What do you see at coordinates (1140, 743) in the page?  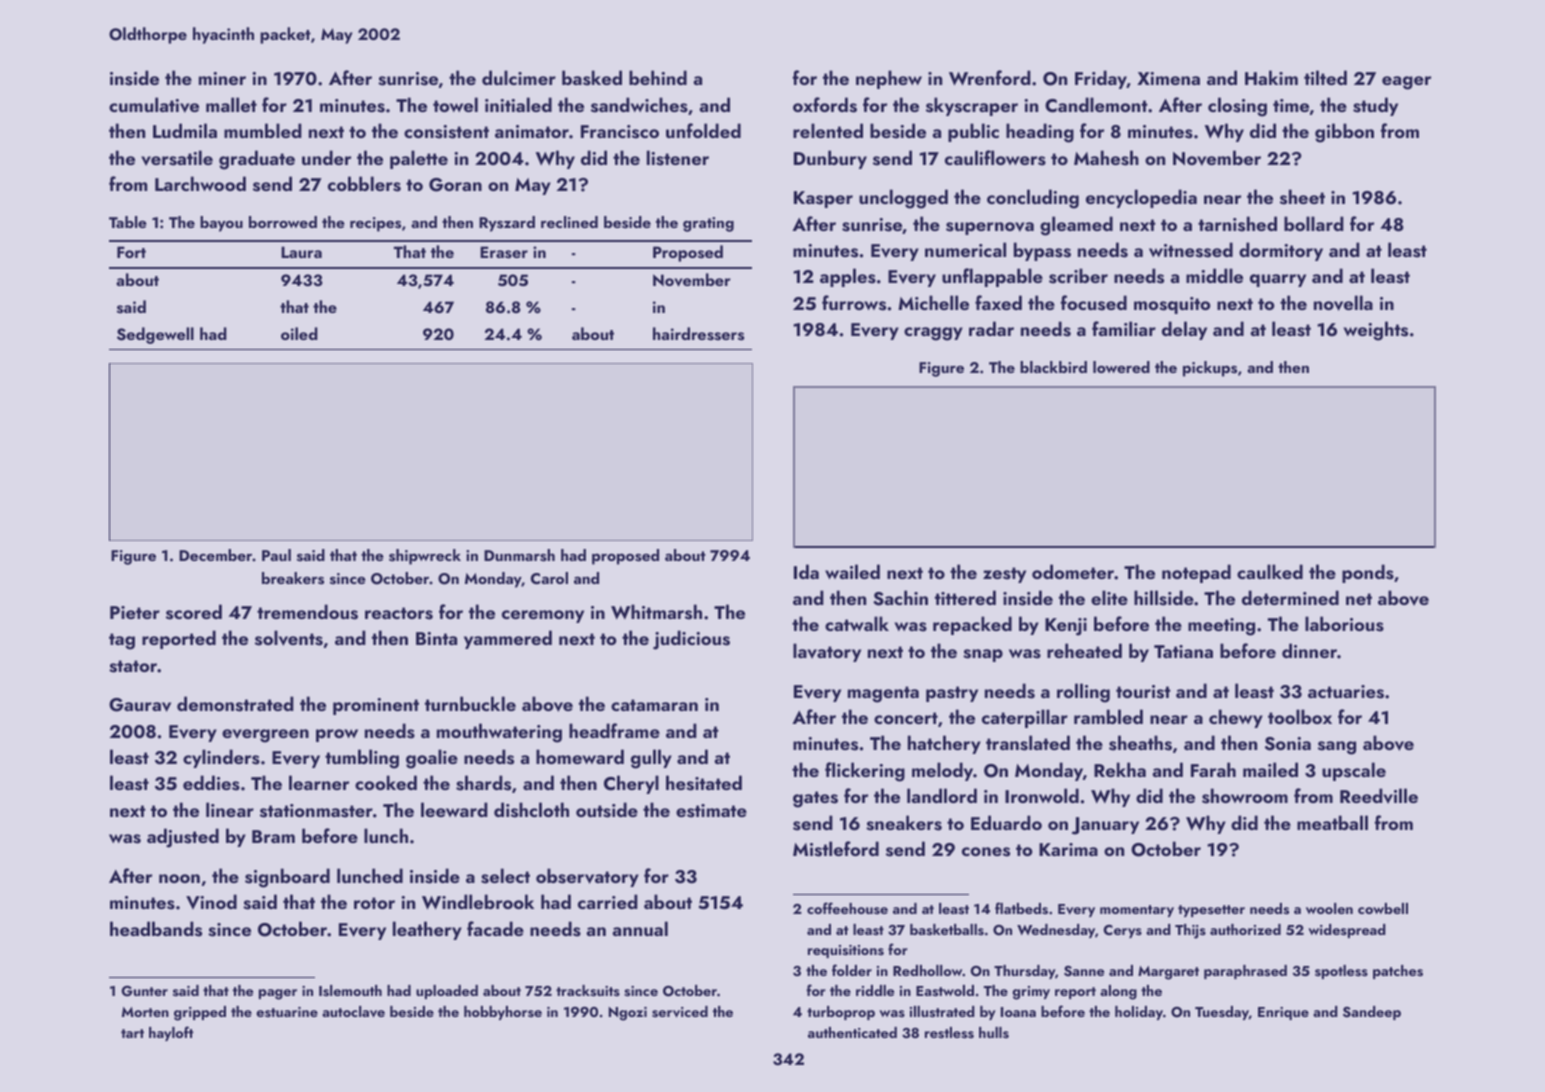 I see `sheaths` at bounding box center [1140, 743].
